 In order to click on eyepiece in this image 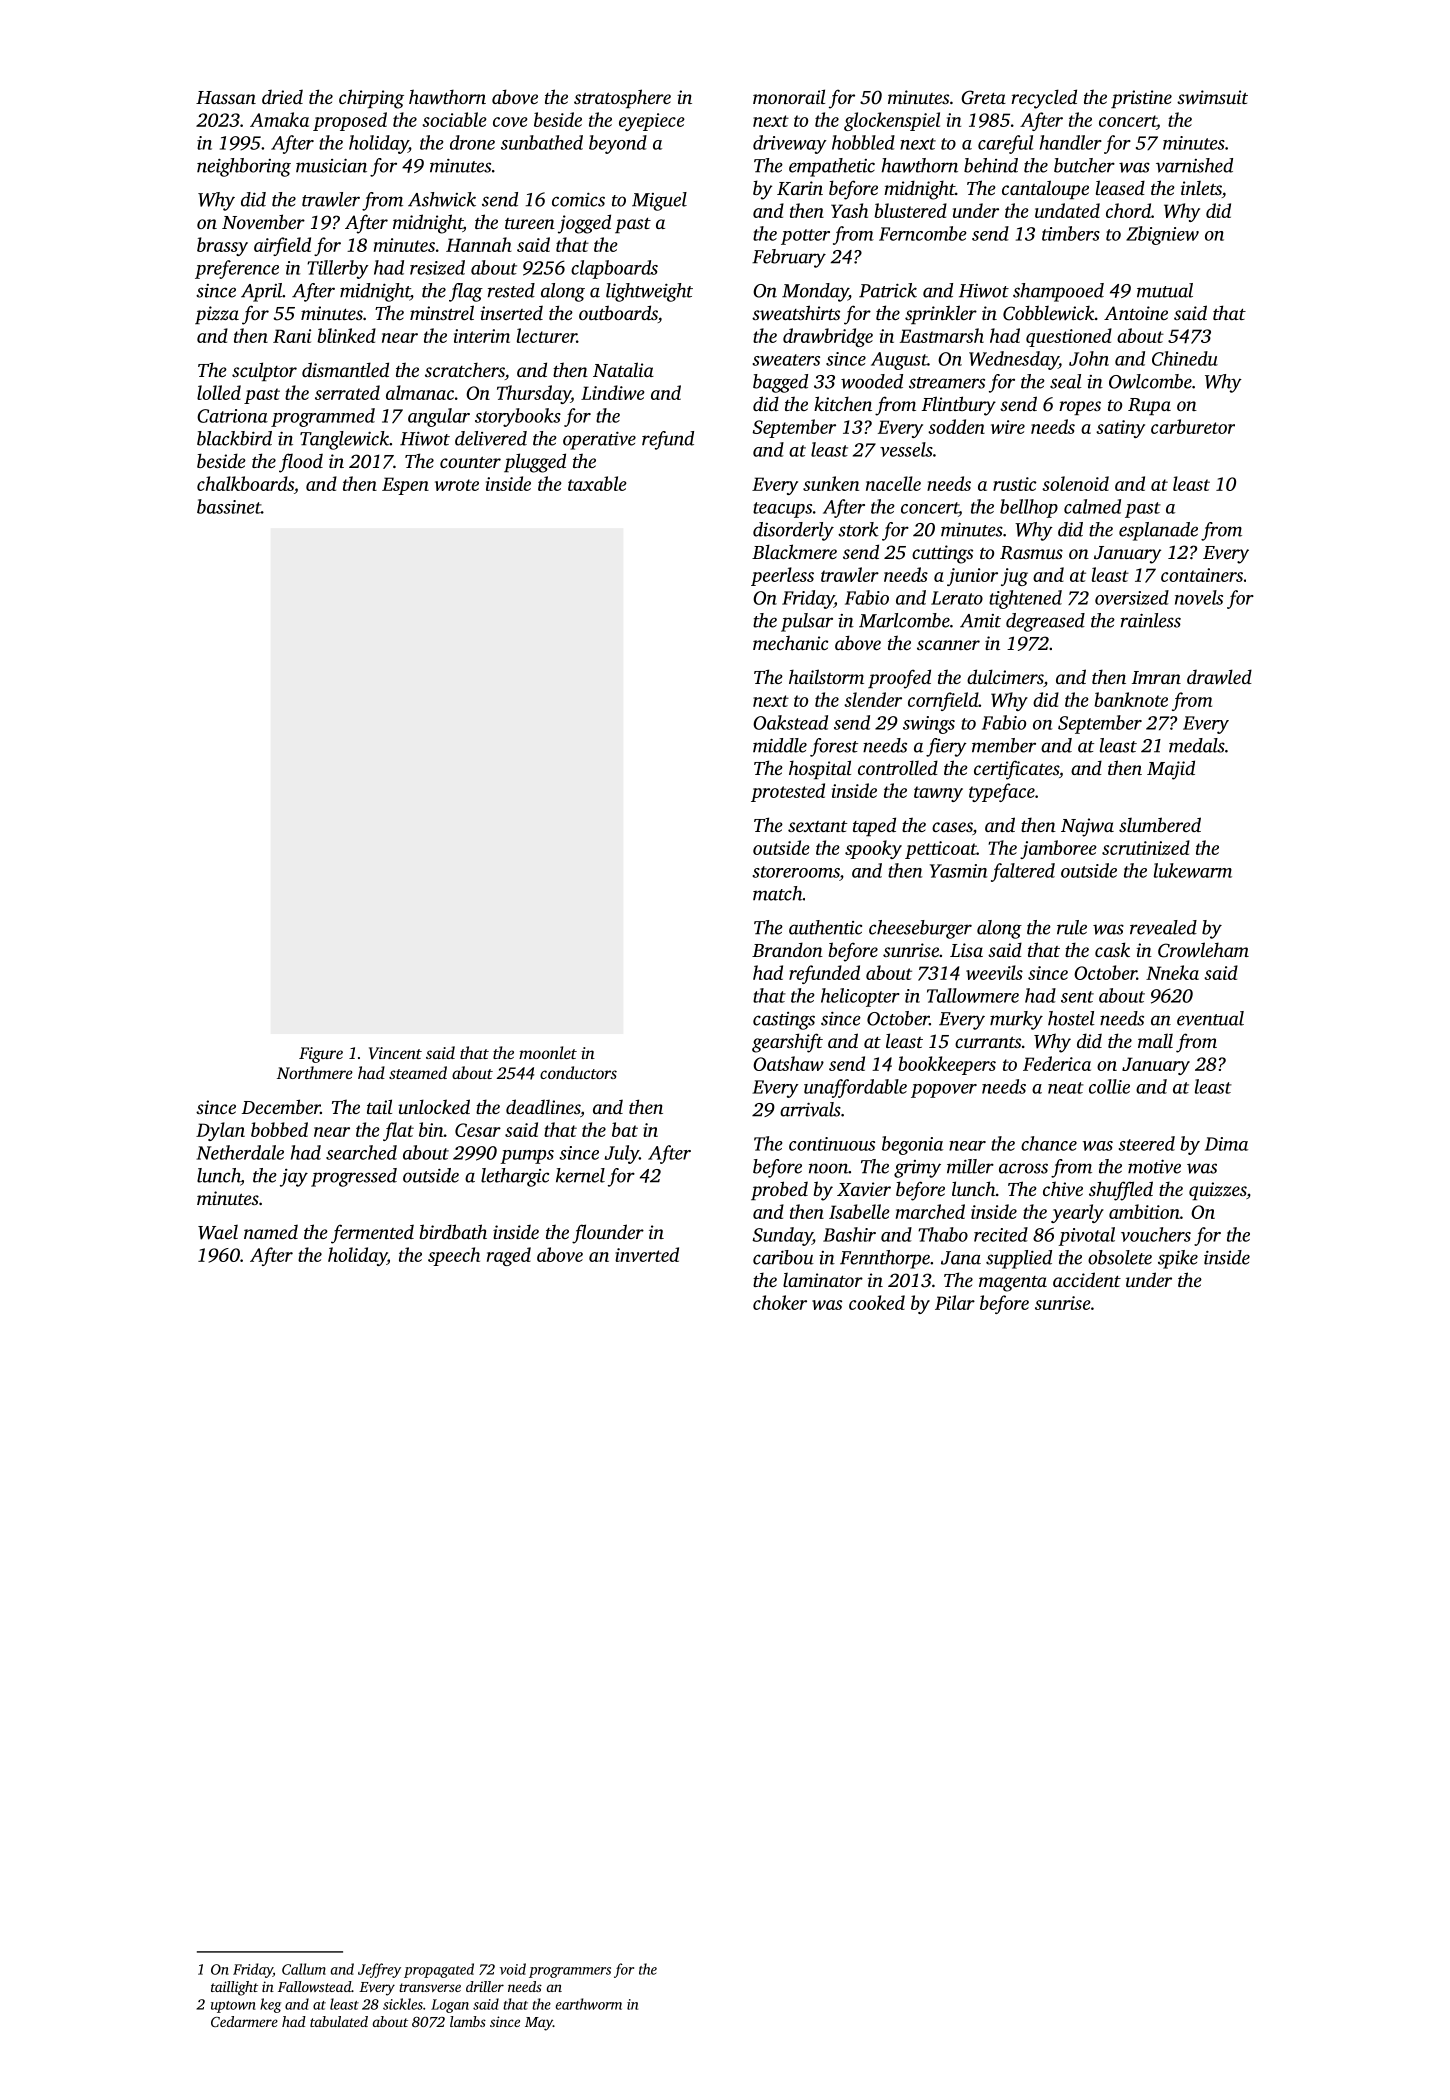, I will do `click(652, 122)`.
